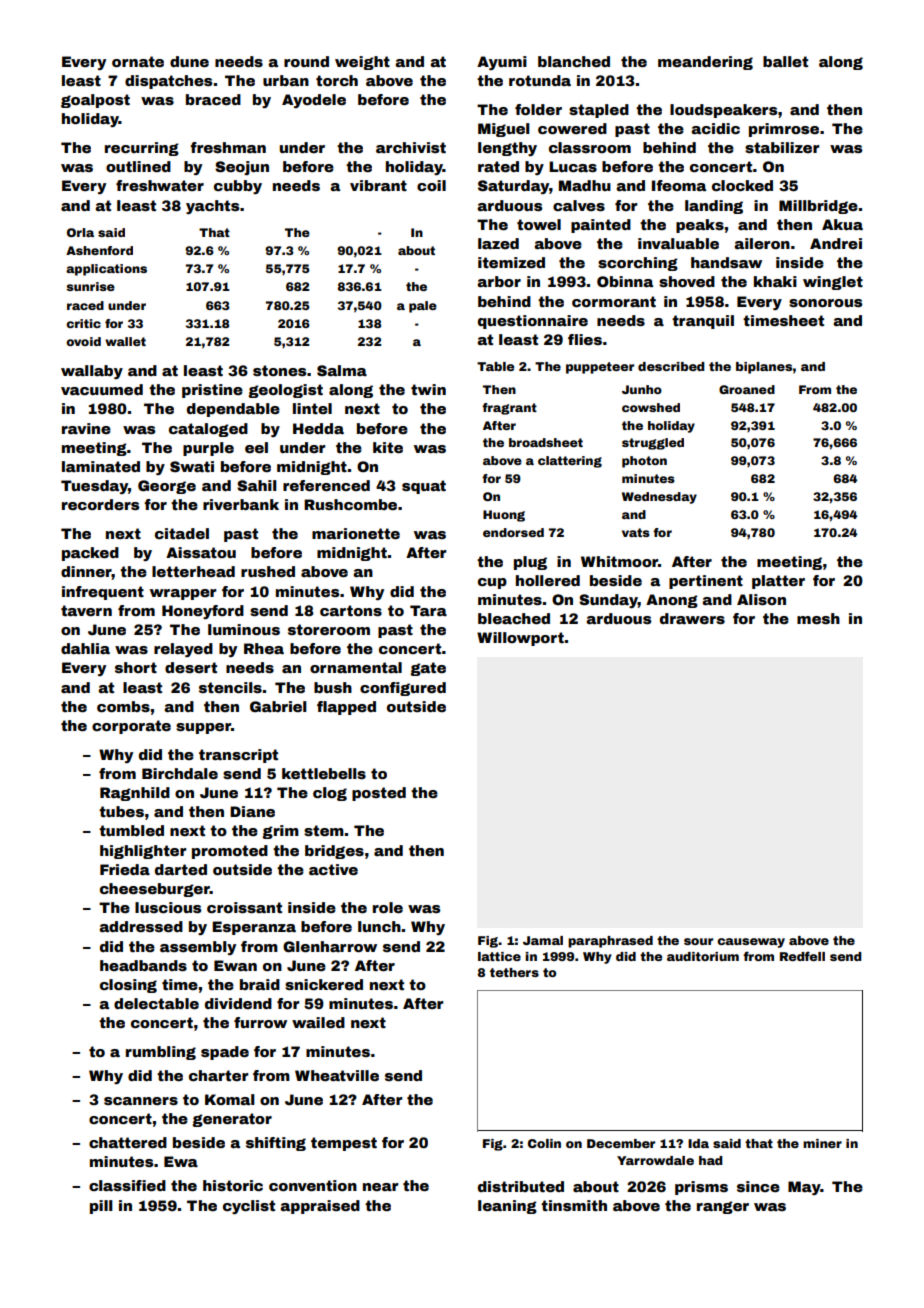  What do you see at coordinates (135, 794) in the image?
I see `Ragnhild` at bounding box center [135, 794].
